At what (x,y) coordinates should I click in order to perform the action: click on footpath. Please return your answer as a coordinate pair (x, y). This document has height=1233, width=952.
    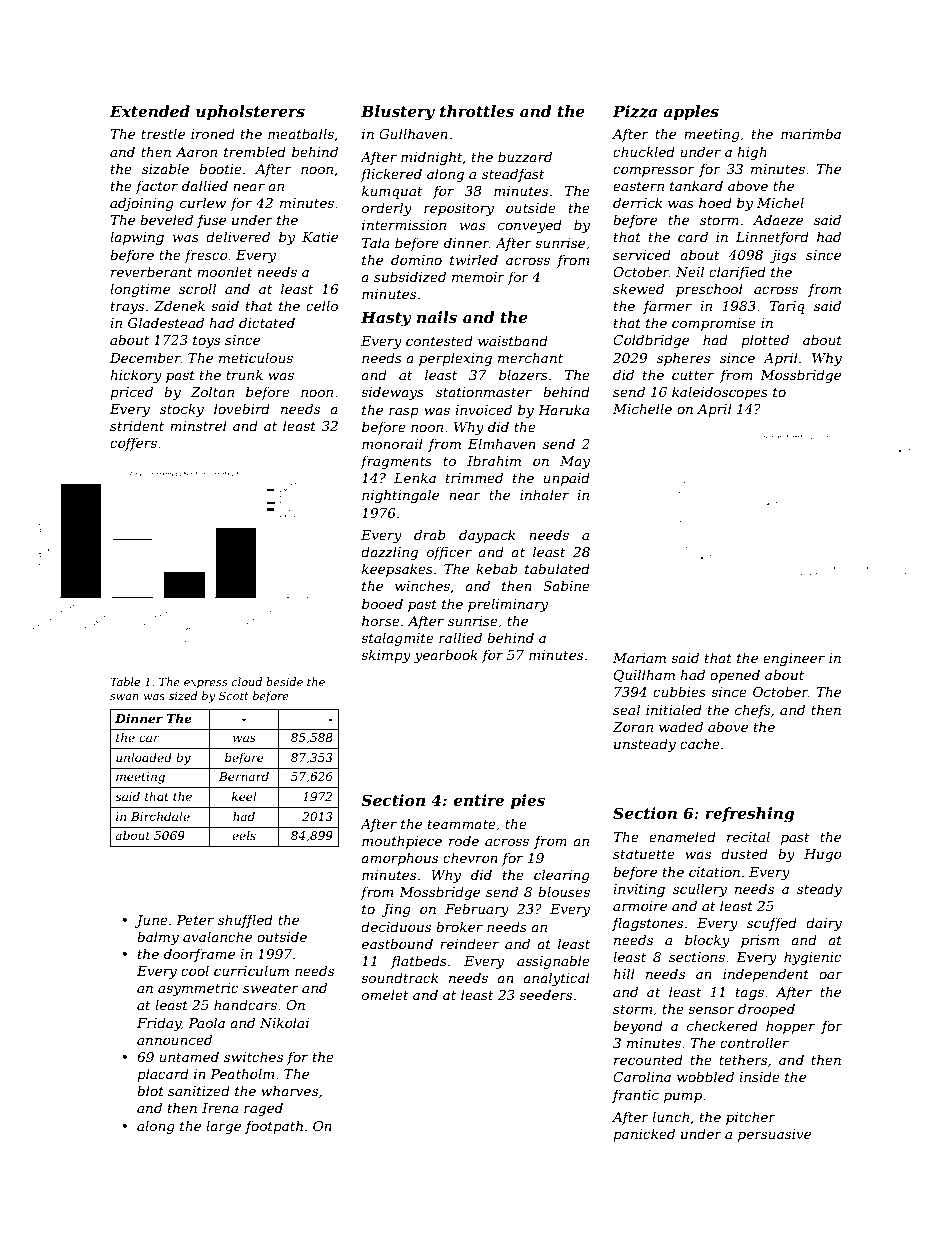
    Looking at the image, I should click on (274, 1127).
